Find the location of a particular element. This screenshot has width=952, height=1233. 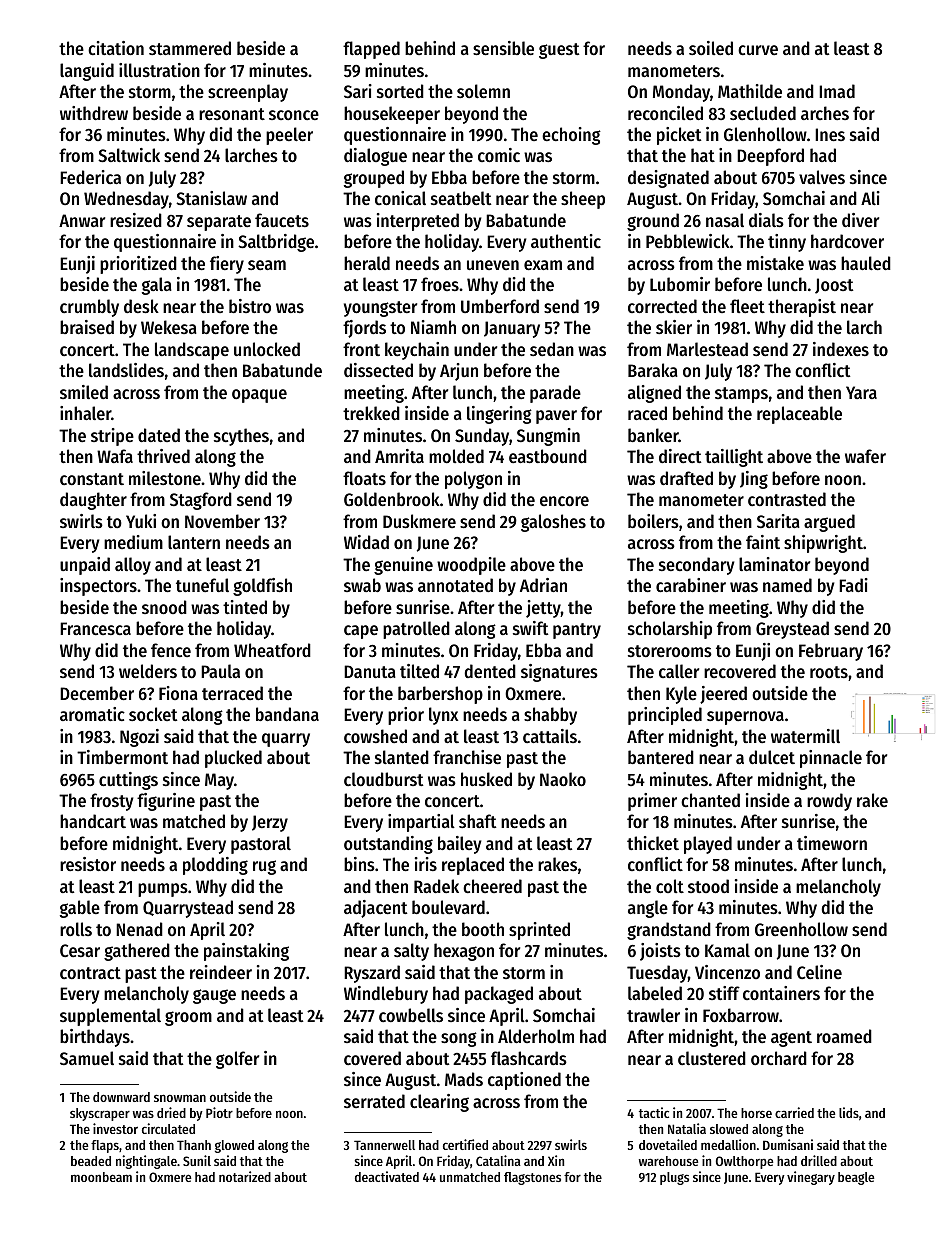

dials is located at coordinates (766, 220).
